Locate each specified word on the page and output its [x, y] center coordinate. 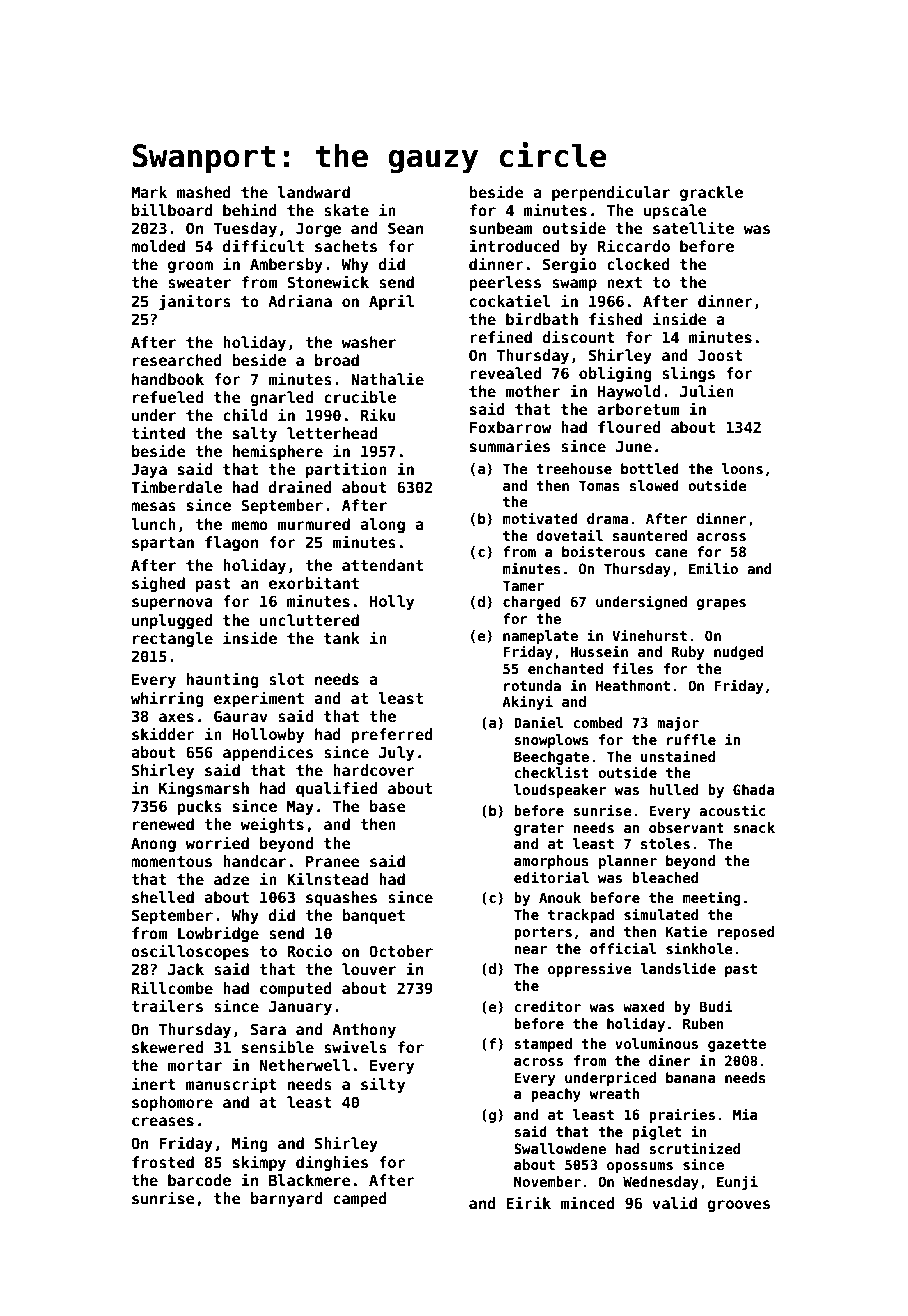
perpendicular [611, 193]
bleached [665, 877]
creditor [547, 1006]
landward [314, 192]
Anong [153, 845]
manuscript [231, 1085]
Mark [149, 192]
